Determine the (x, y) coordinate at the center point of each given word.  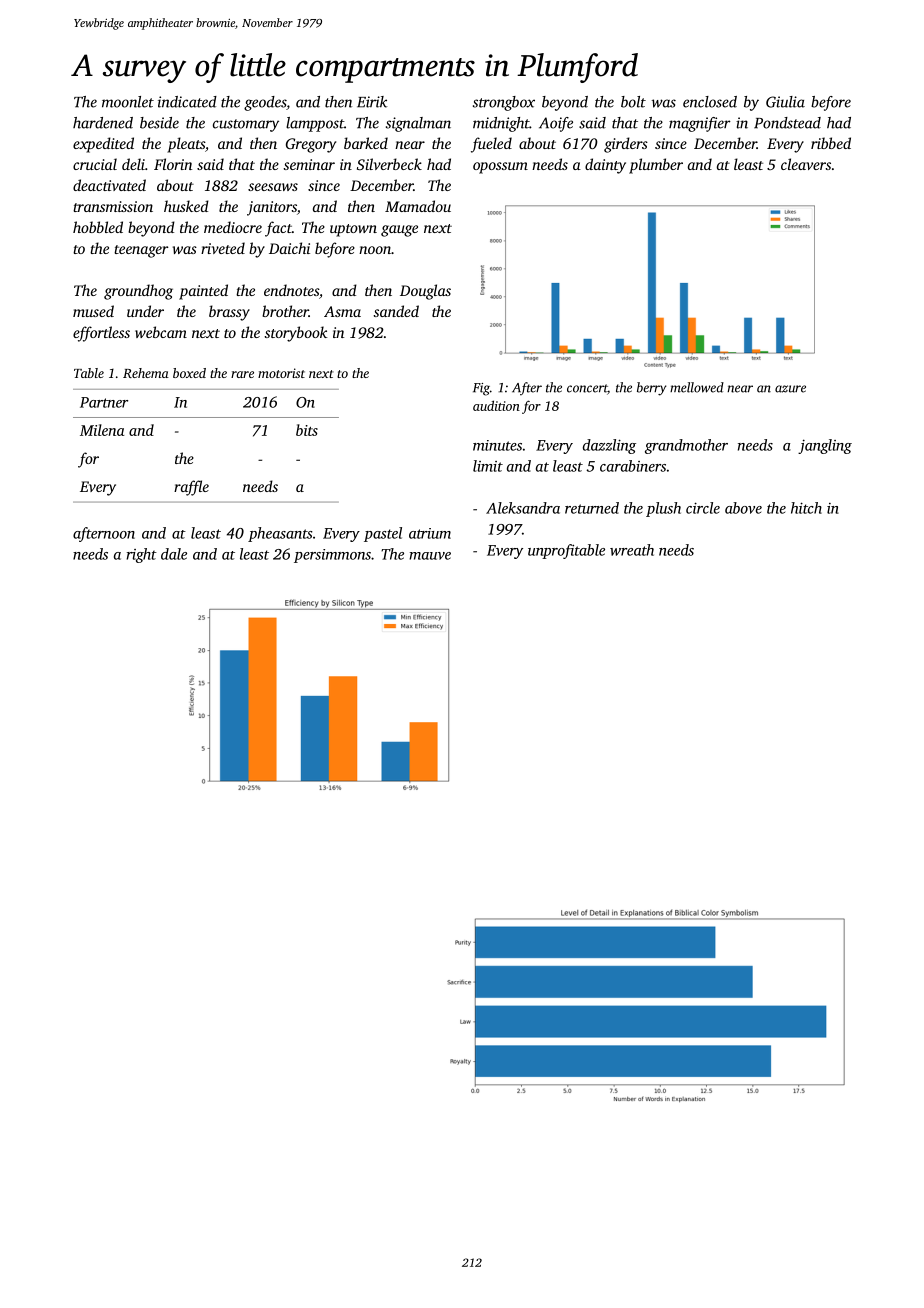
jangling (825, 446)
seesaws (273, 187)
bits (307, 430)
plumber (656, 166)
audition (496, 405)
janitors (272, 208)
